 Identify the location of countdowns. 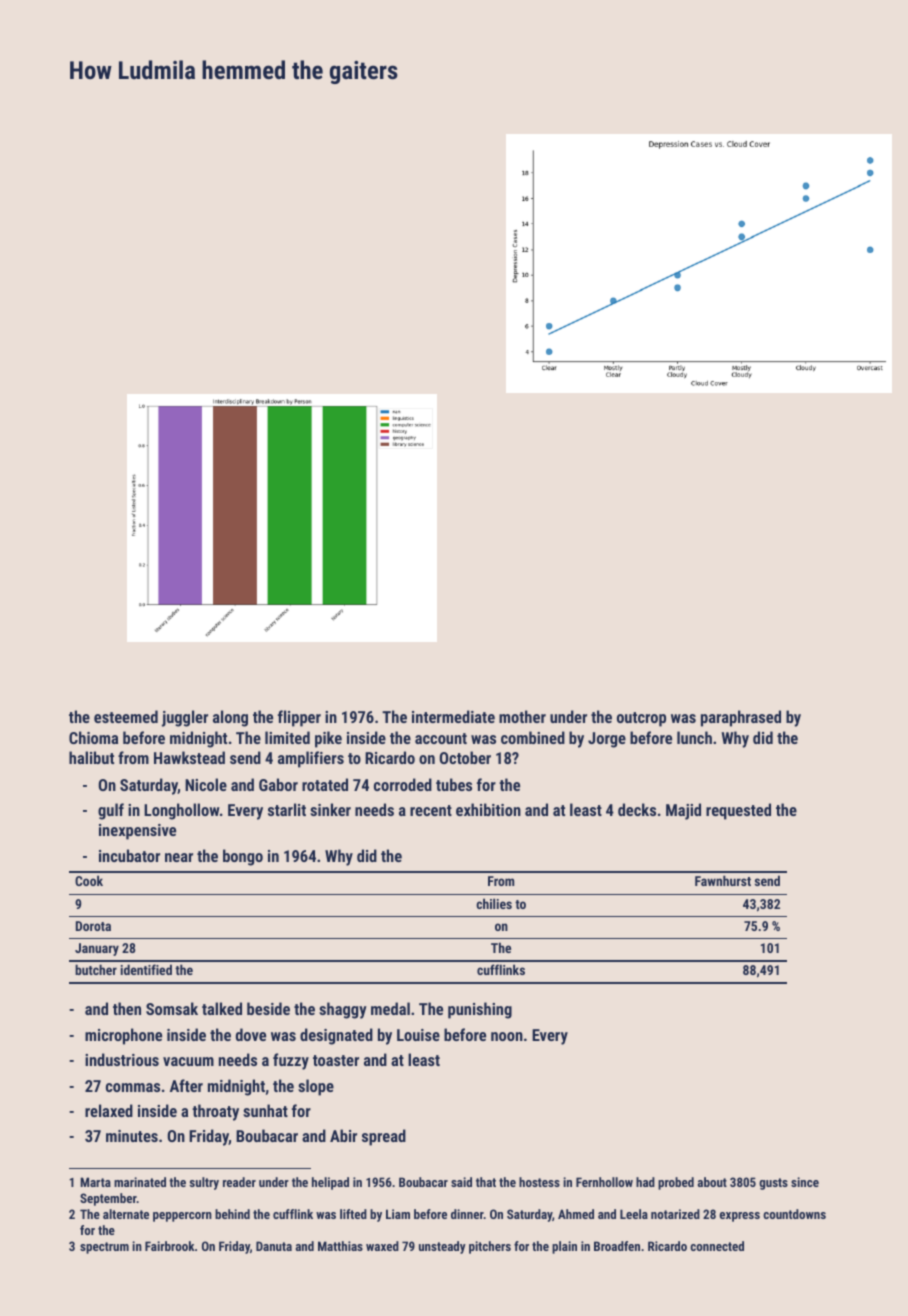
(794, 1214).
